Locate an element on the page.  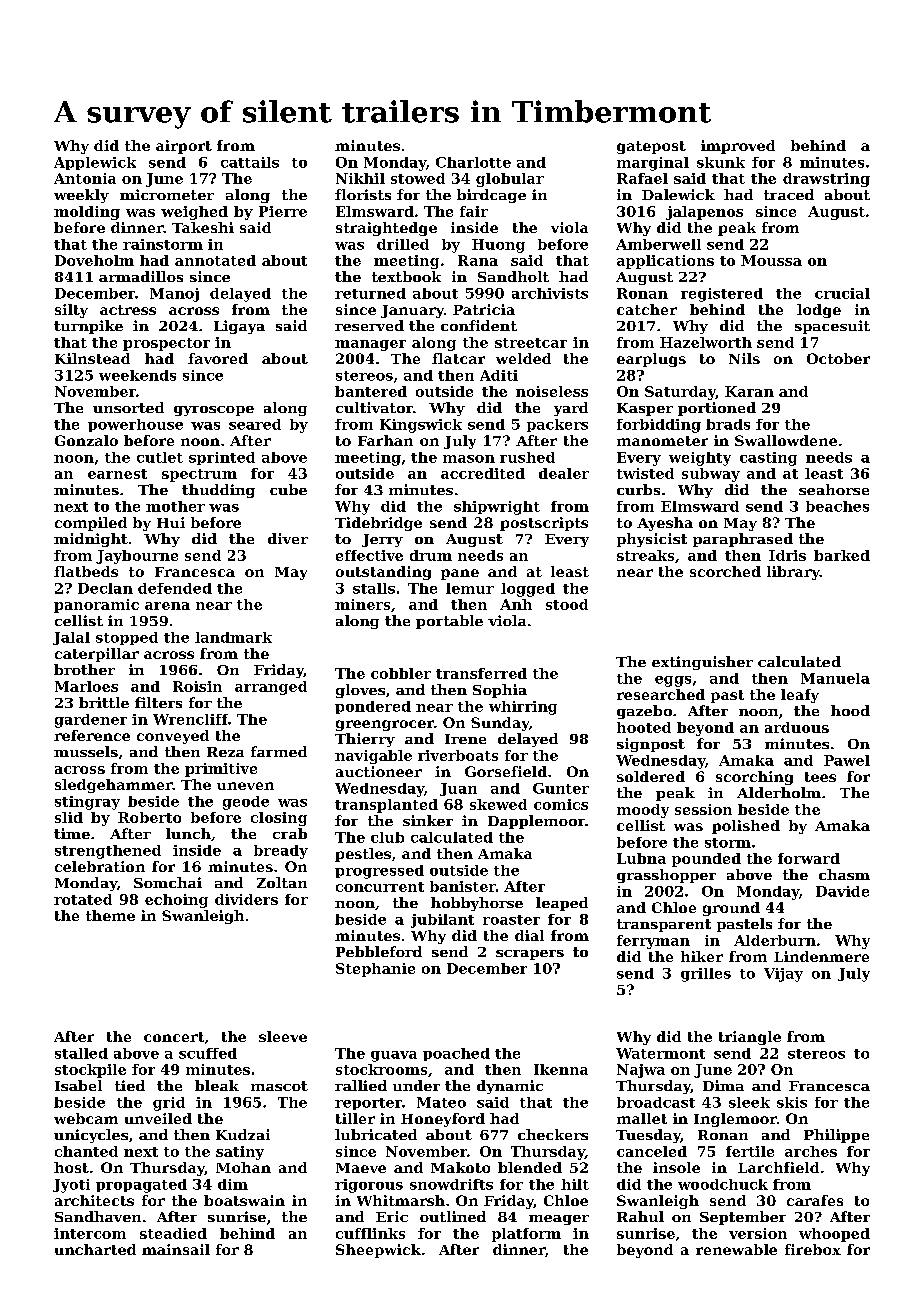
airport is located at coordinates (184, 147).
